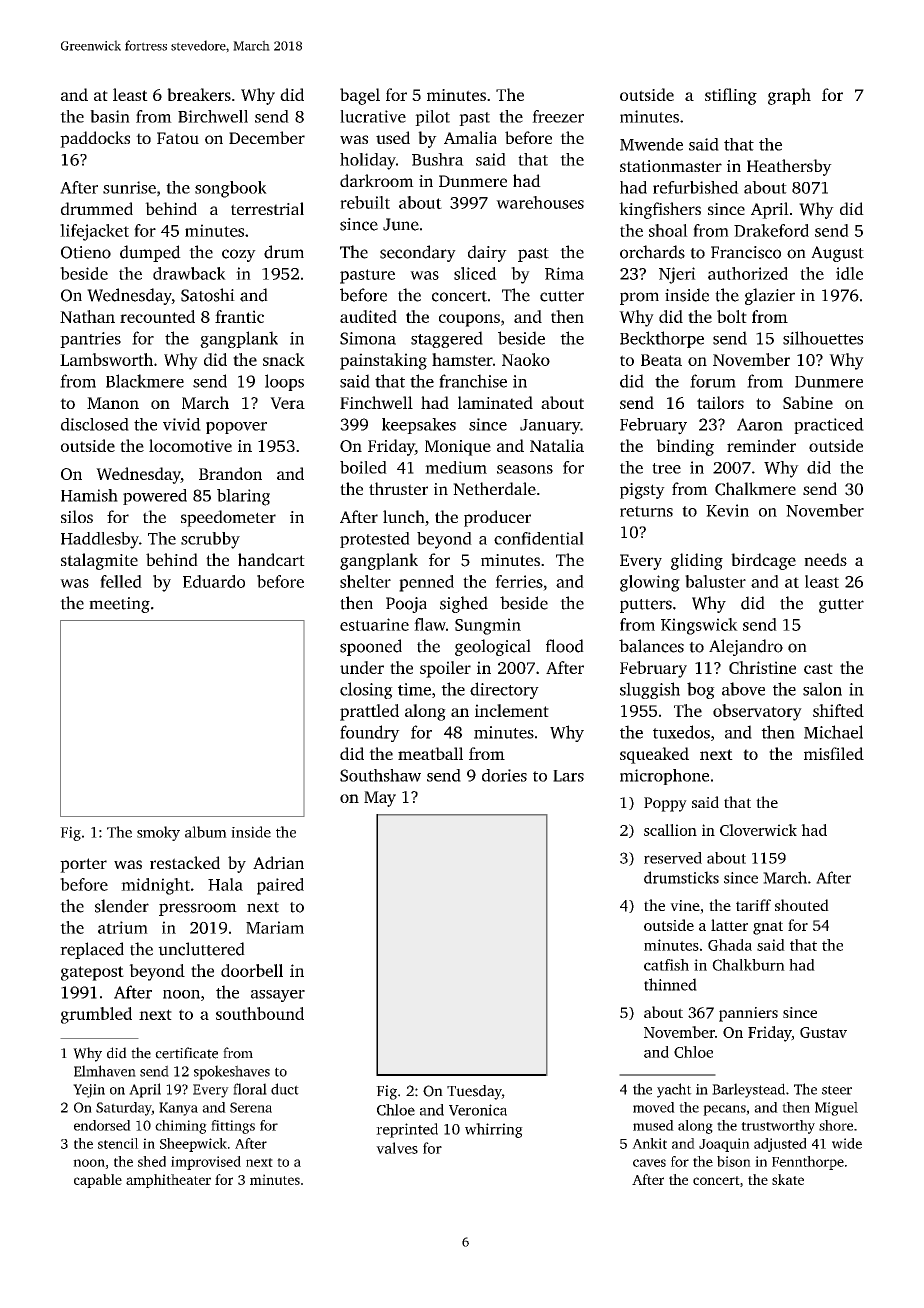 The image size is (924, 1308). I want to click on basin, so click(110, 116).
